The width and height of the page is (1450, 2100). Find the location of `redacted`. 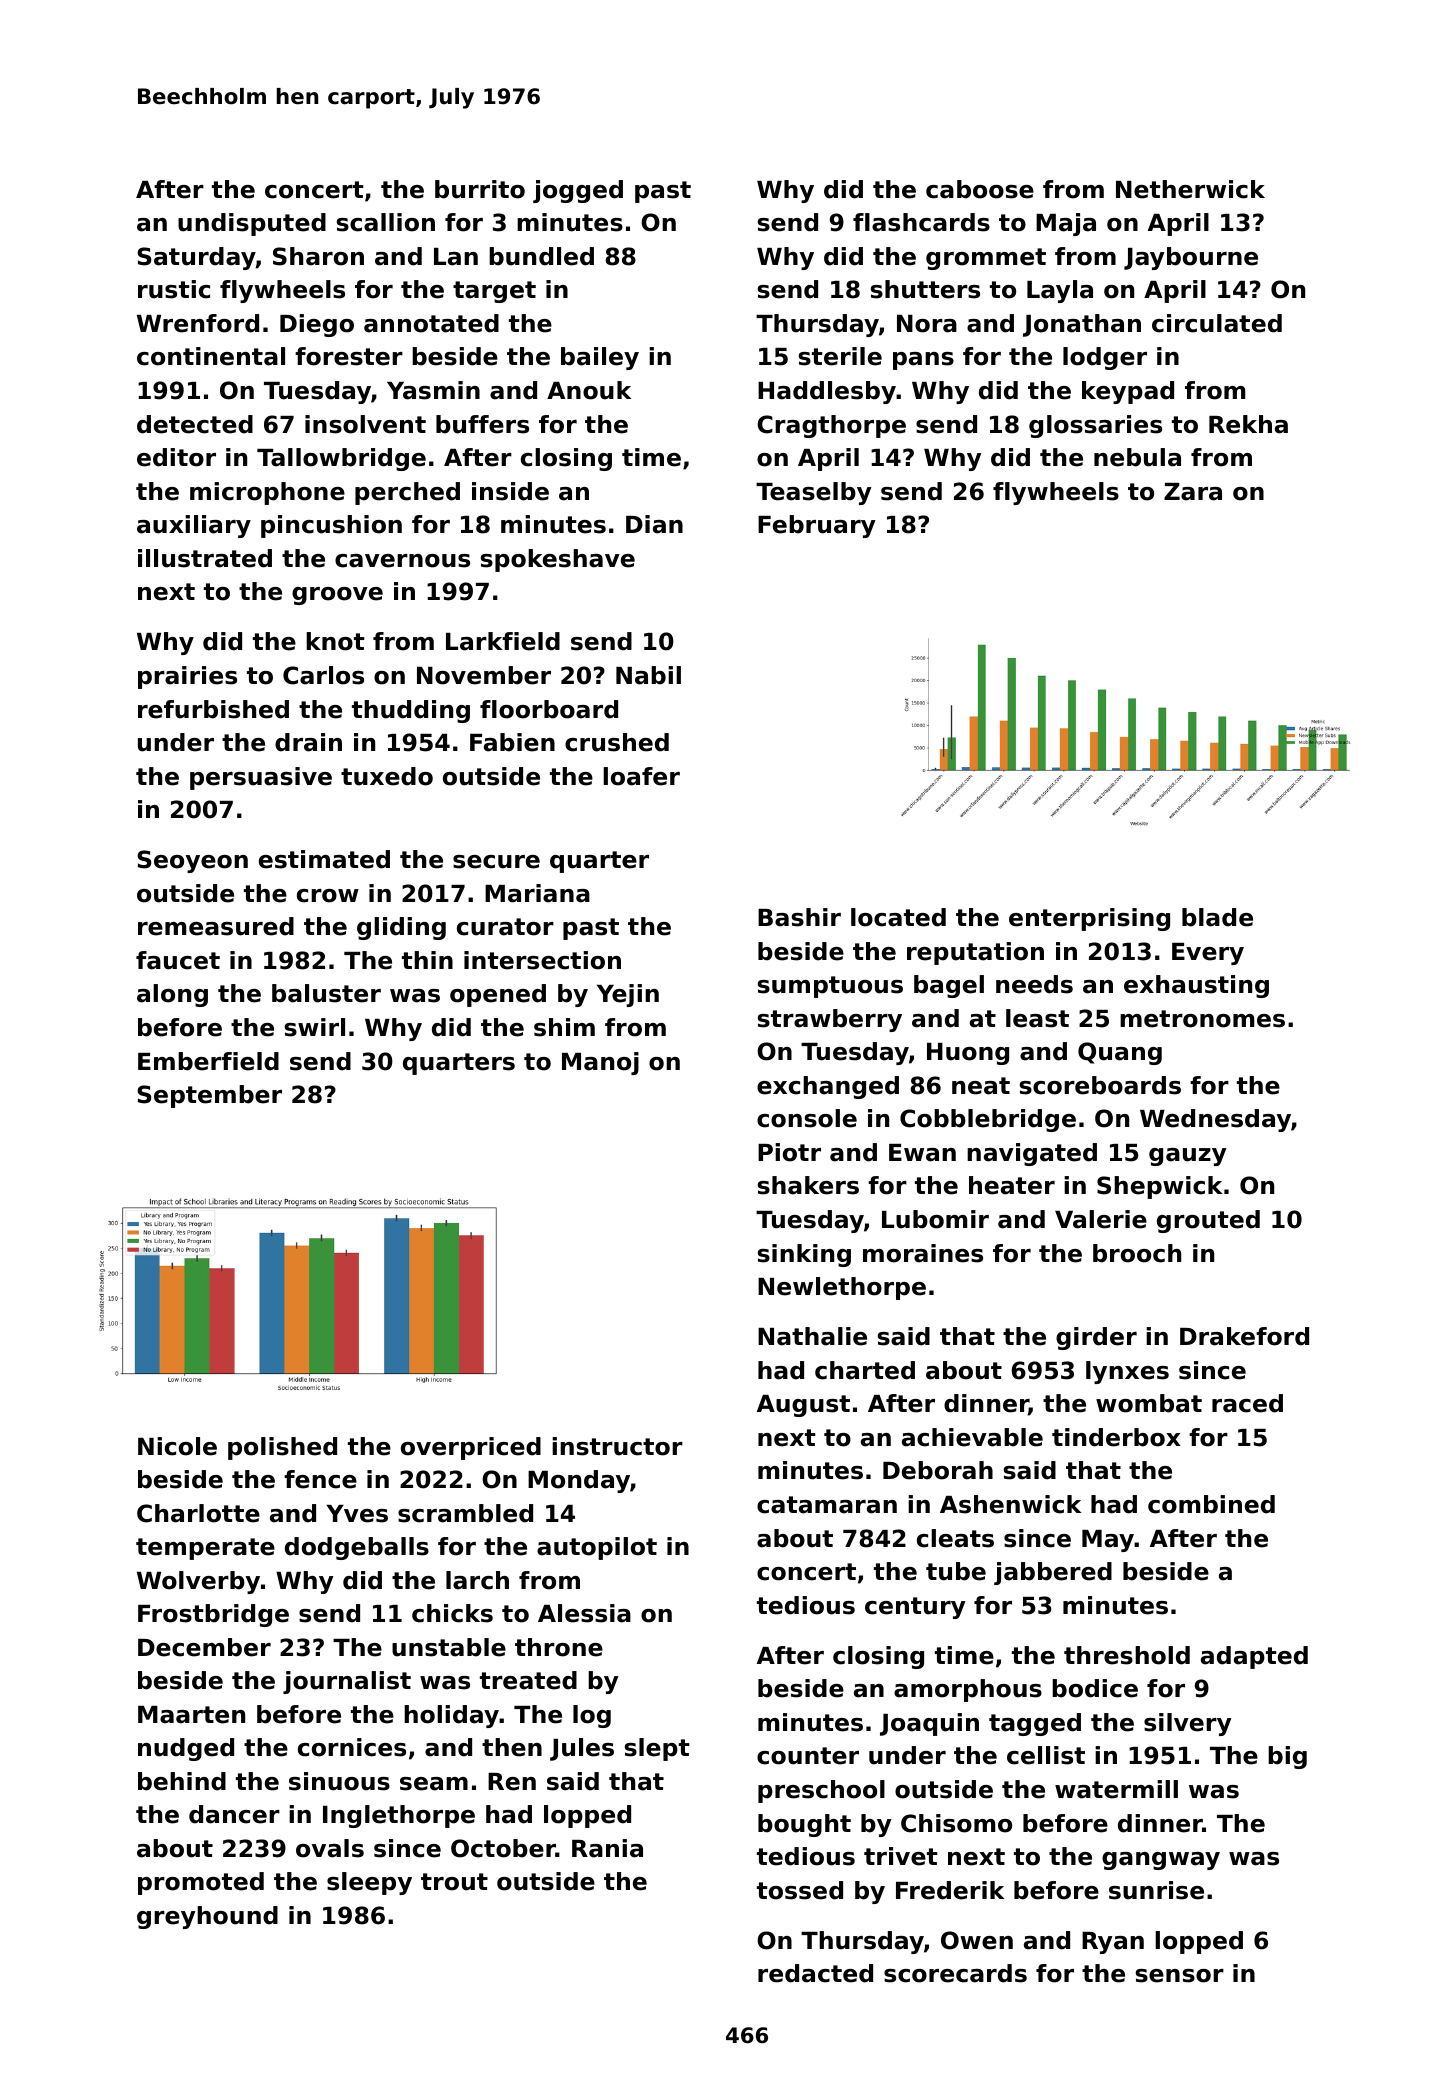

redacted is located at coordinates (815, 1973).
